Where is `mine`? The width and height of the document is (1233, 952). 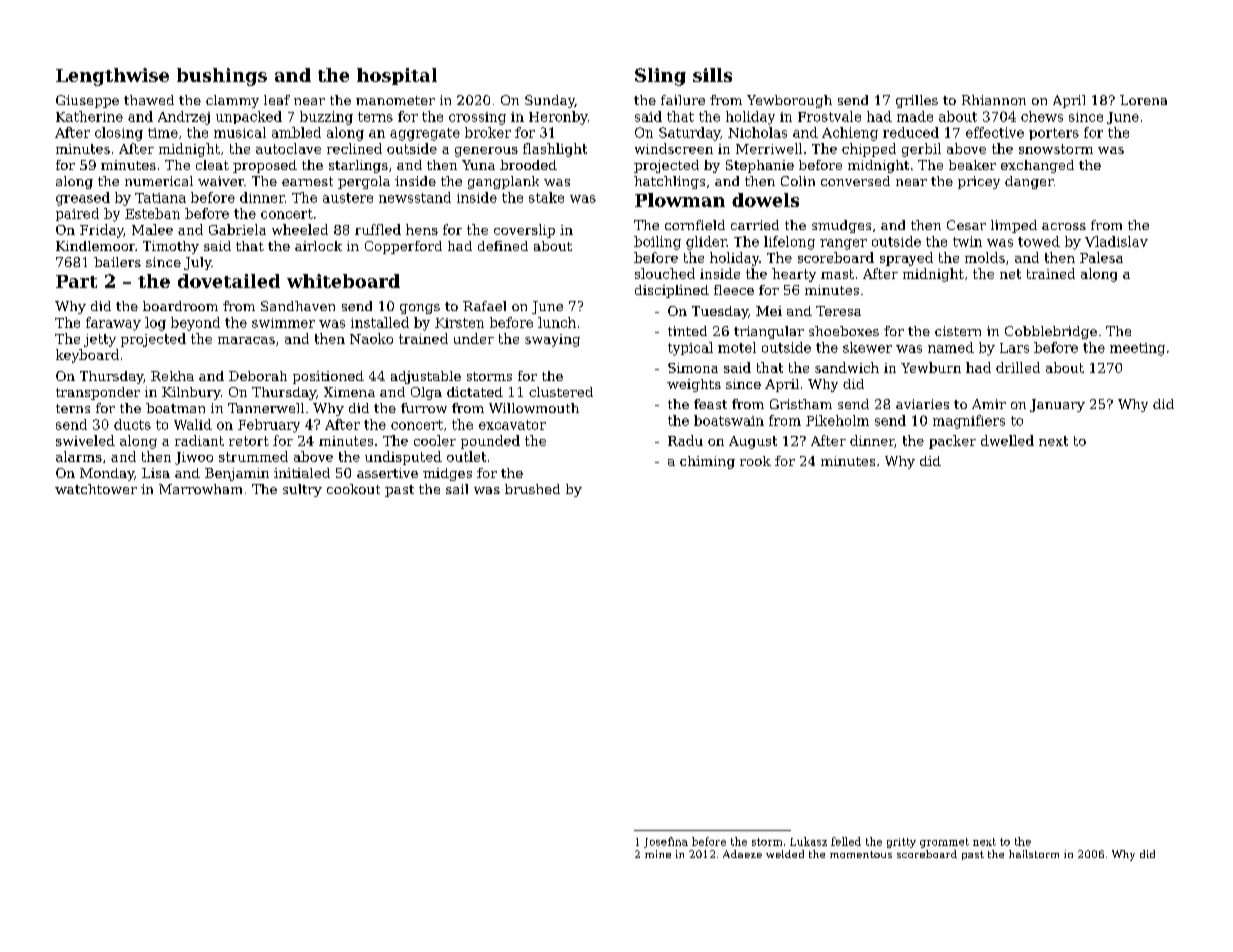
mine is located at coordinates (658, 854).
